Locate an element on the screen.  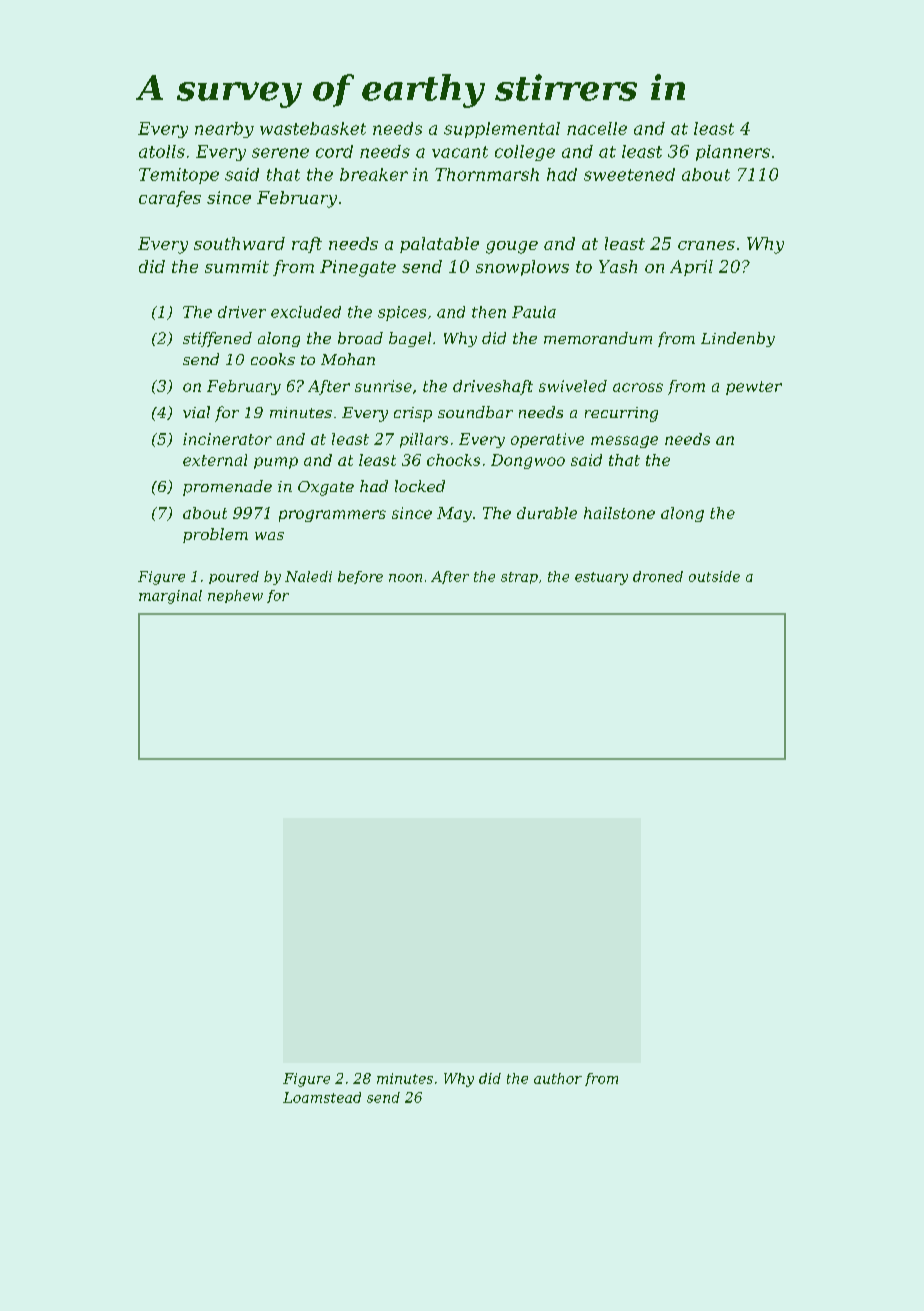
nephew is located at coordinates (235, 596).
